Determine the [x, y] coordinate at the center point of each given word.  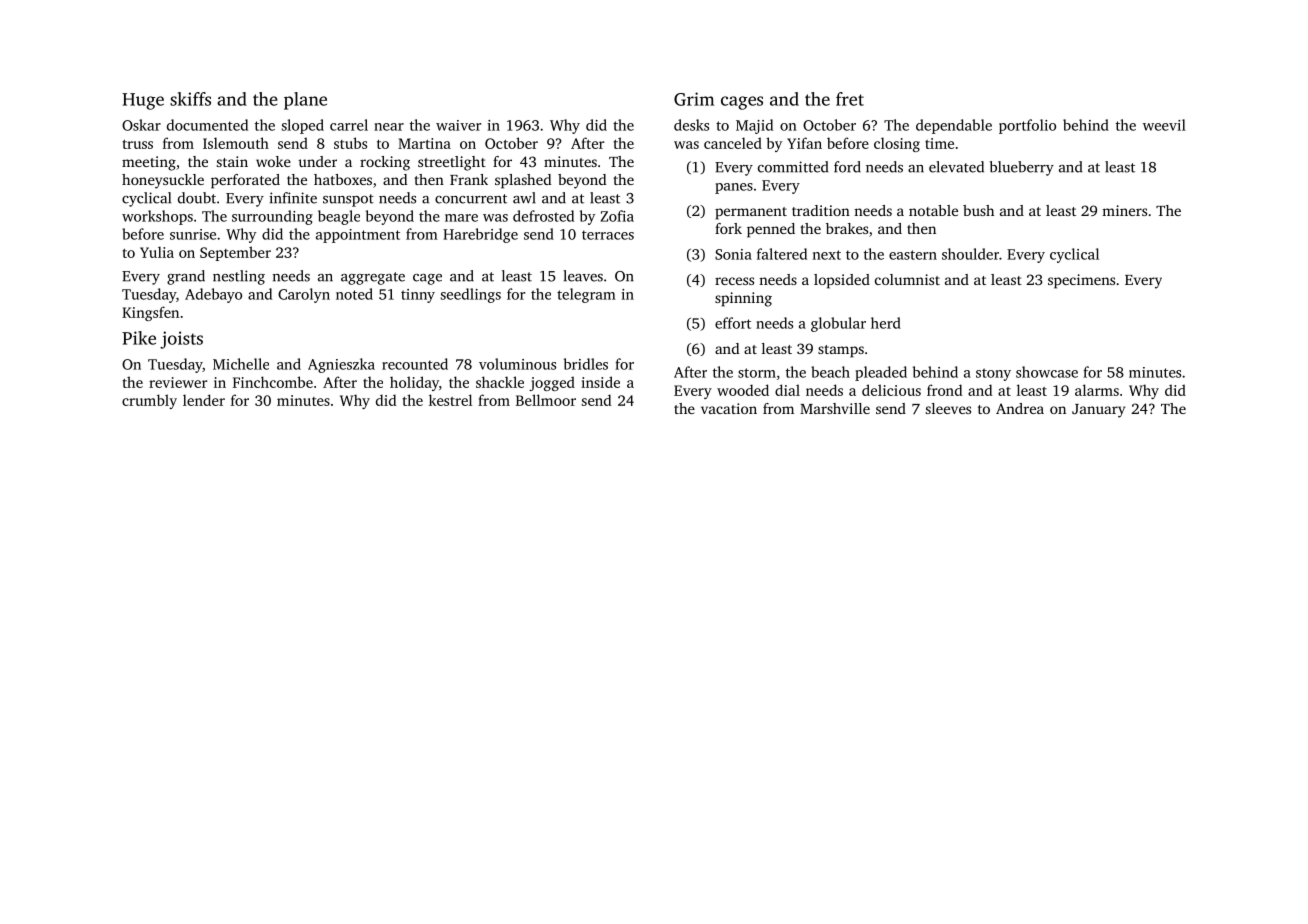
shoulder [970, 254]
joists [181, 340]
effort [733, 323]
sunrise [193, 234]
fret [850, 99]
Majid [754, 126]
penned [771, 230]
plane [305, 101]
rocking [385, 163]
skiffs [190, 99]
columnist [907, 279]
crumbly [149, 401]
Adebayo [213, 295]
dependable [954, 126]
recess [734, 281]
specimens [1081, 281]
